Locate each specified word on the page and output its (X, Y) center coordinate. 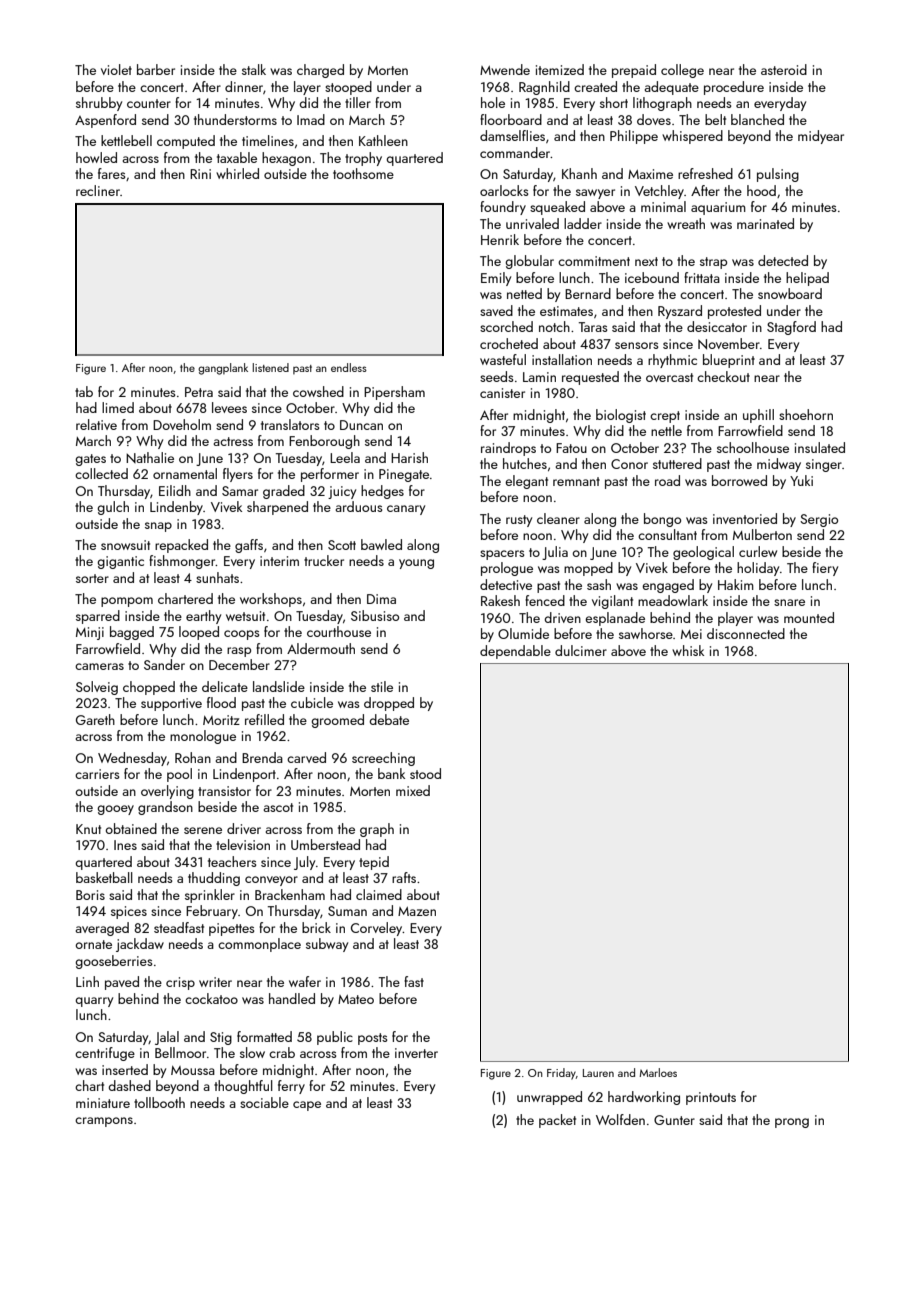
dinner (244, 86)
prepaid (634, 71)
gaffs (249, 546)
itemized (560, 69)
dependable (515, 652)
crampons (104, 1122)
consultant (667, 534)
